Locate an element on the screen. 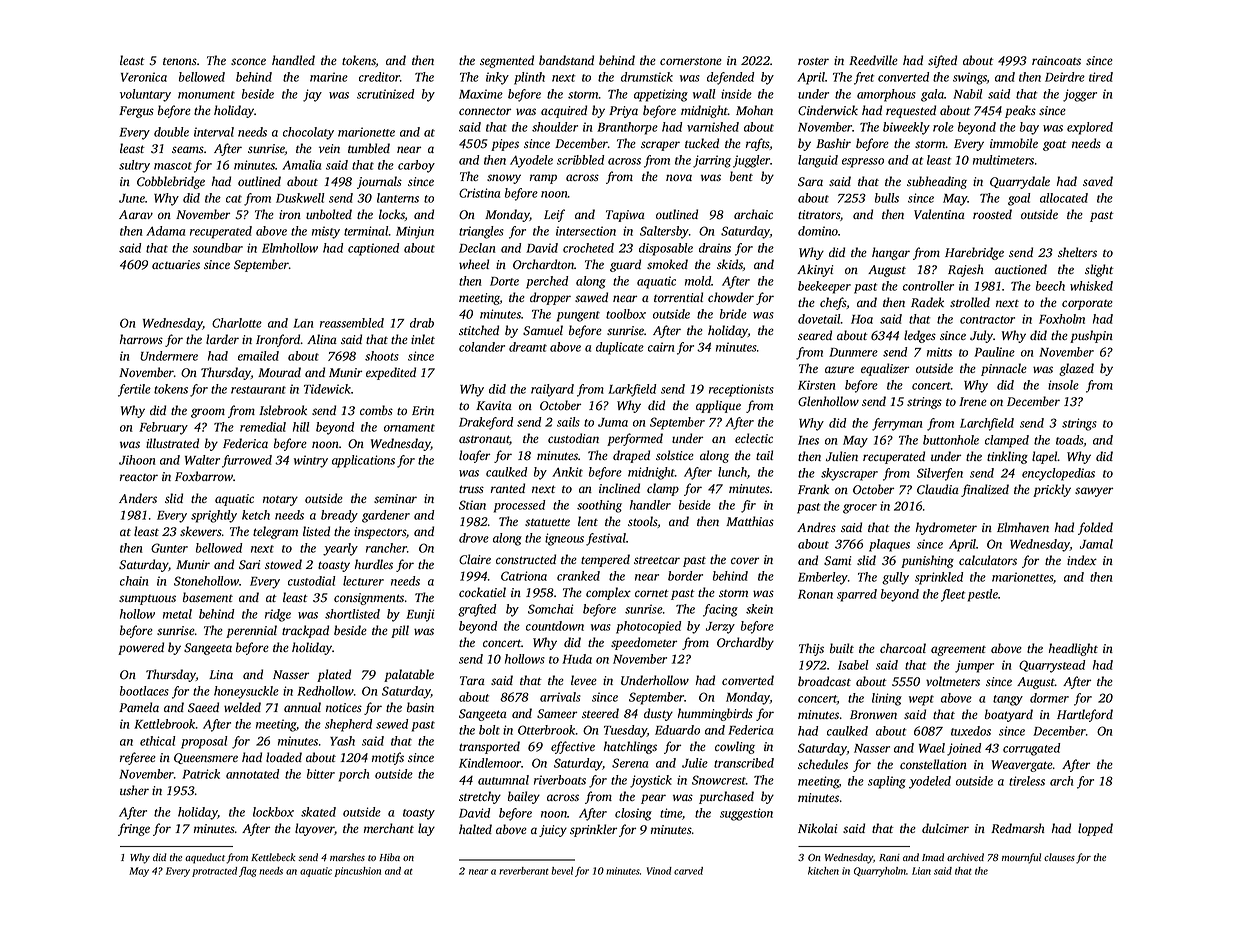 The image size is (1233, 952). reassembled is located at coordinates (352, 323).
